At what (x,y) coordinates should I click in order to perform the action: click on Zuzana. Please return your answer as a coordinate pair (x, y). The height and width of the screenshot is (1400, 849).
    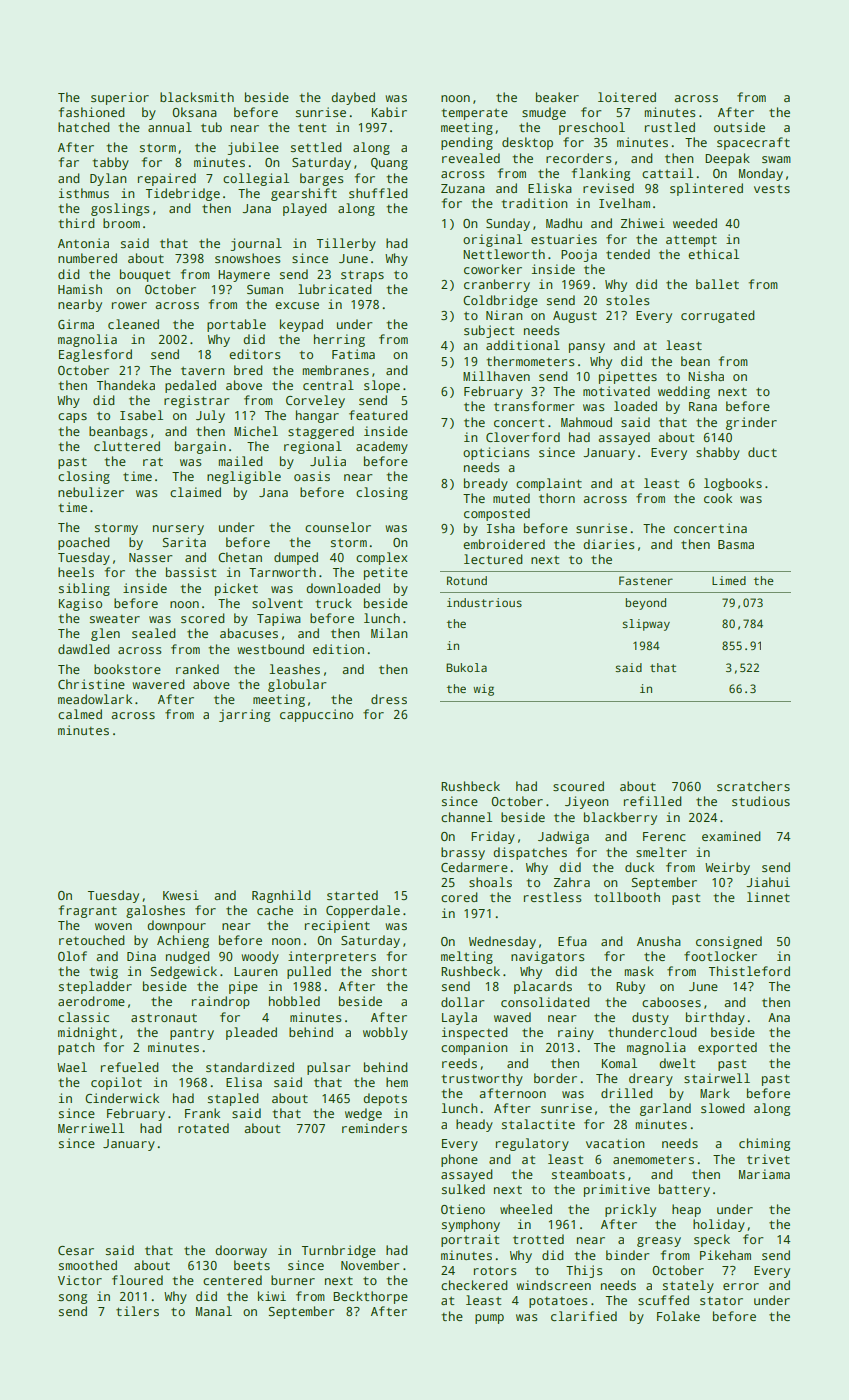
    Looking at the image, I should click on (463, 188).
